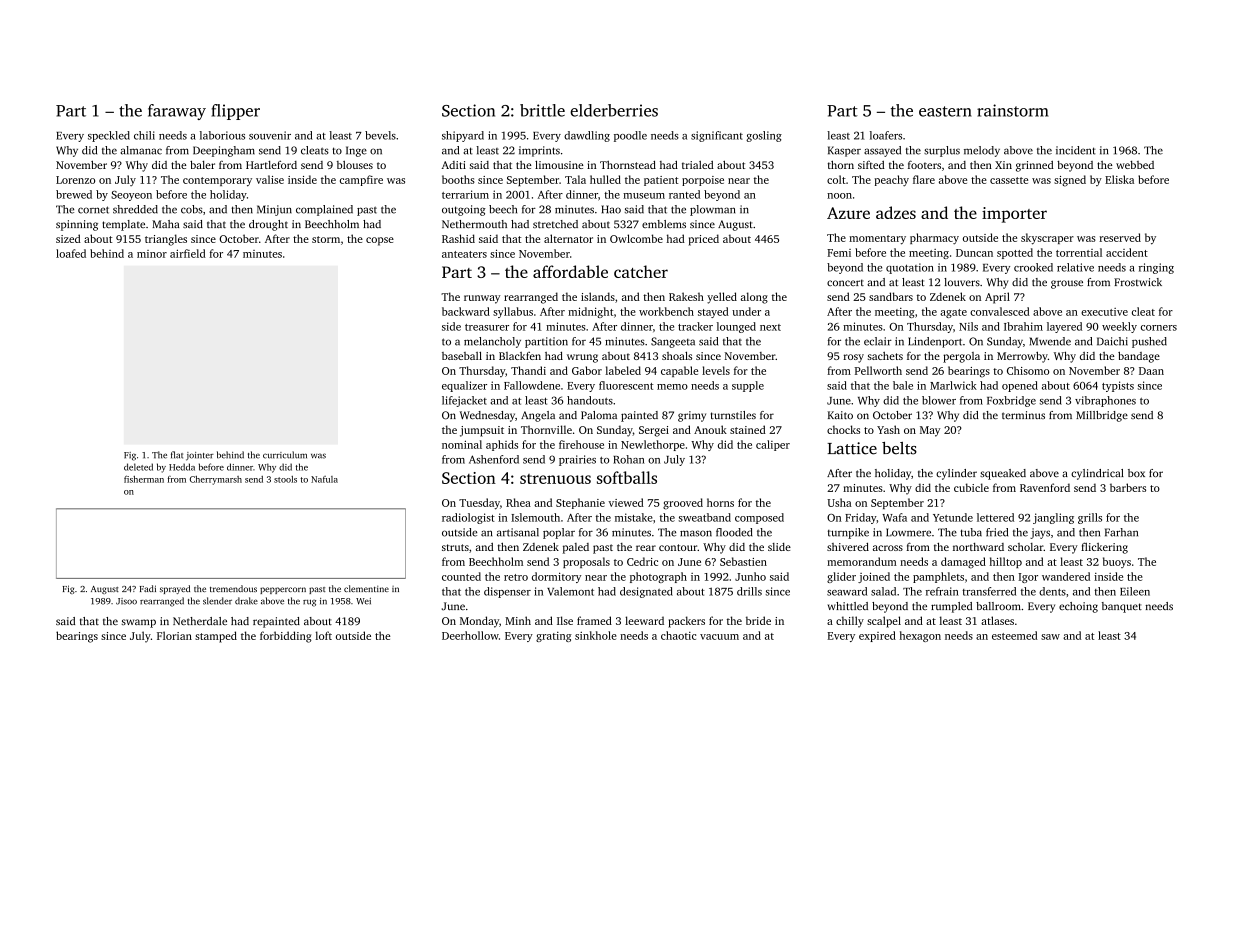 The height and width of the page is (952, 1233). Describe the element at coordinates (1120, 237) in the page. I see `reserved` at that location.
